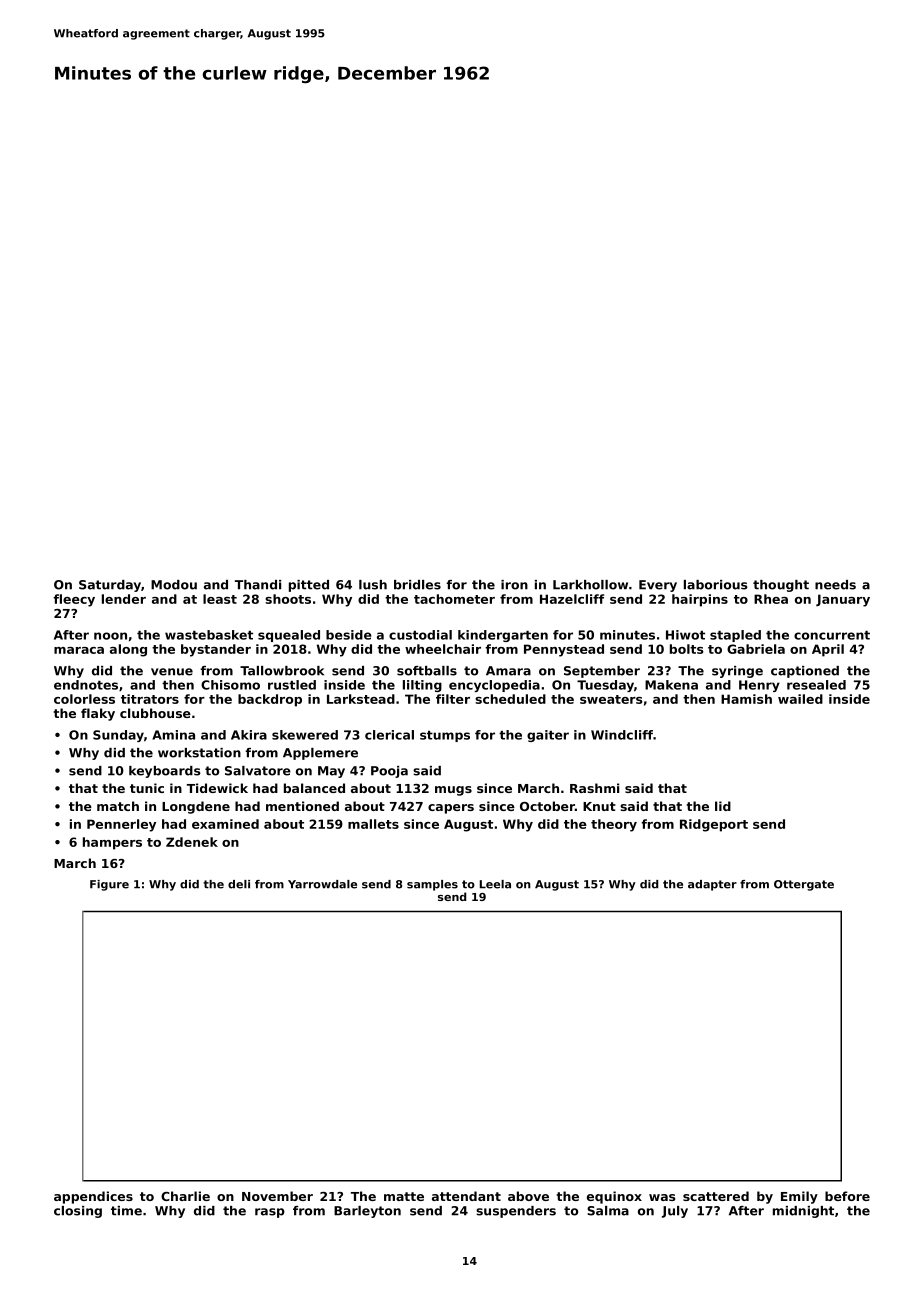  I want to click on Zdenek, so click(192, 842).
